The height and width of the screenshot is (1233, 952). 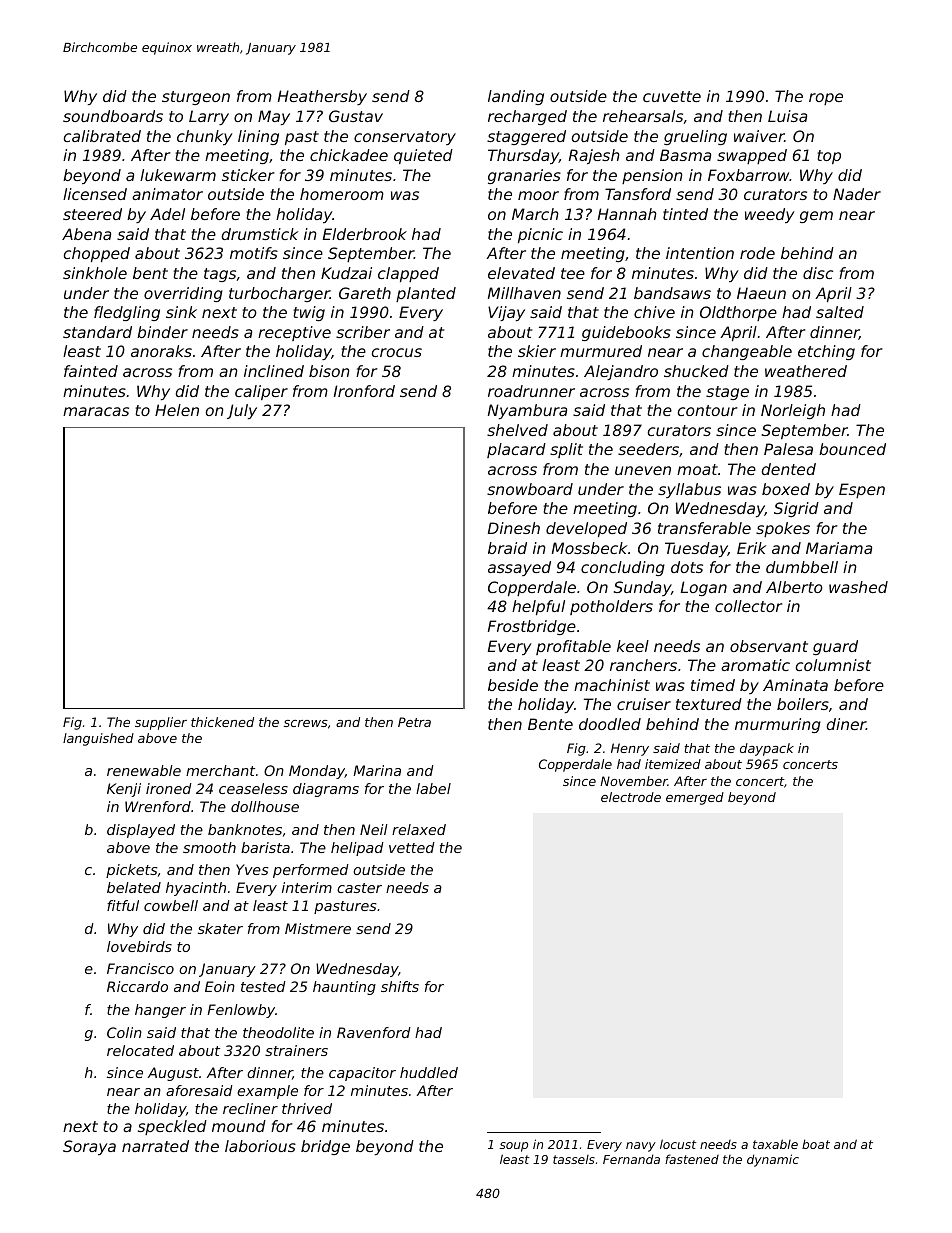 I want to click on mound, so click(x=239, y=1126).
